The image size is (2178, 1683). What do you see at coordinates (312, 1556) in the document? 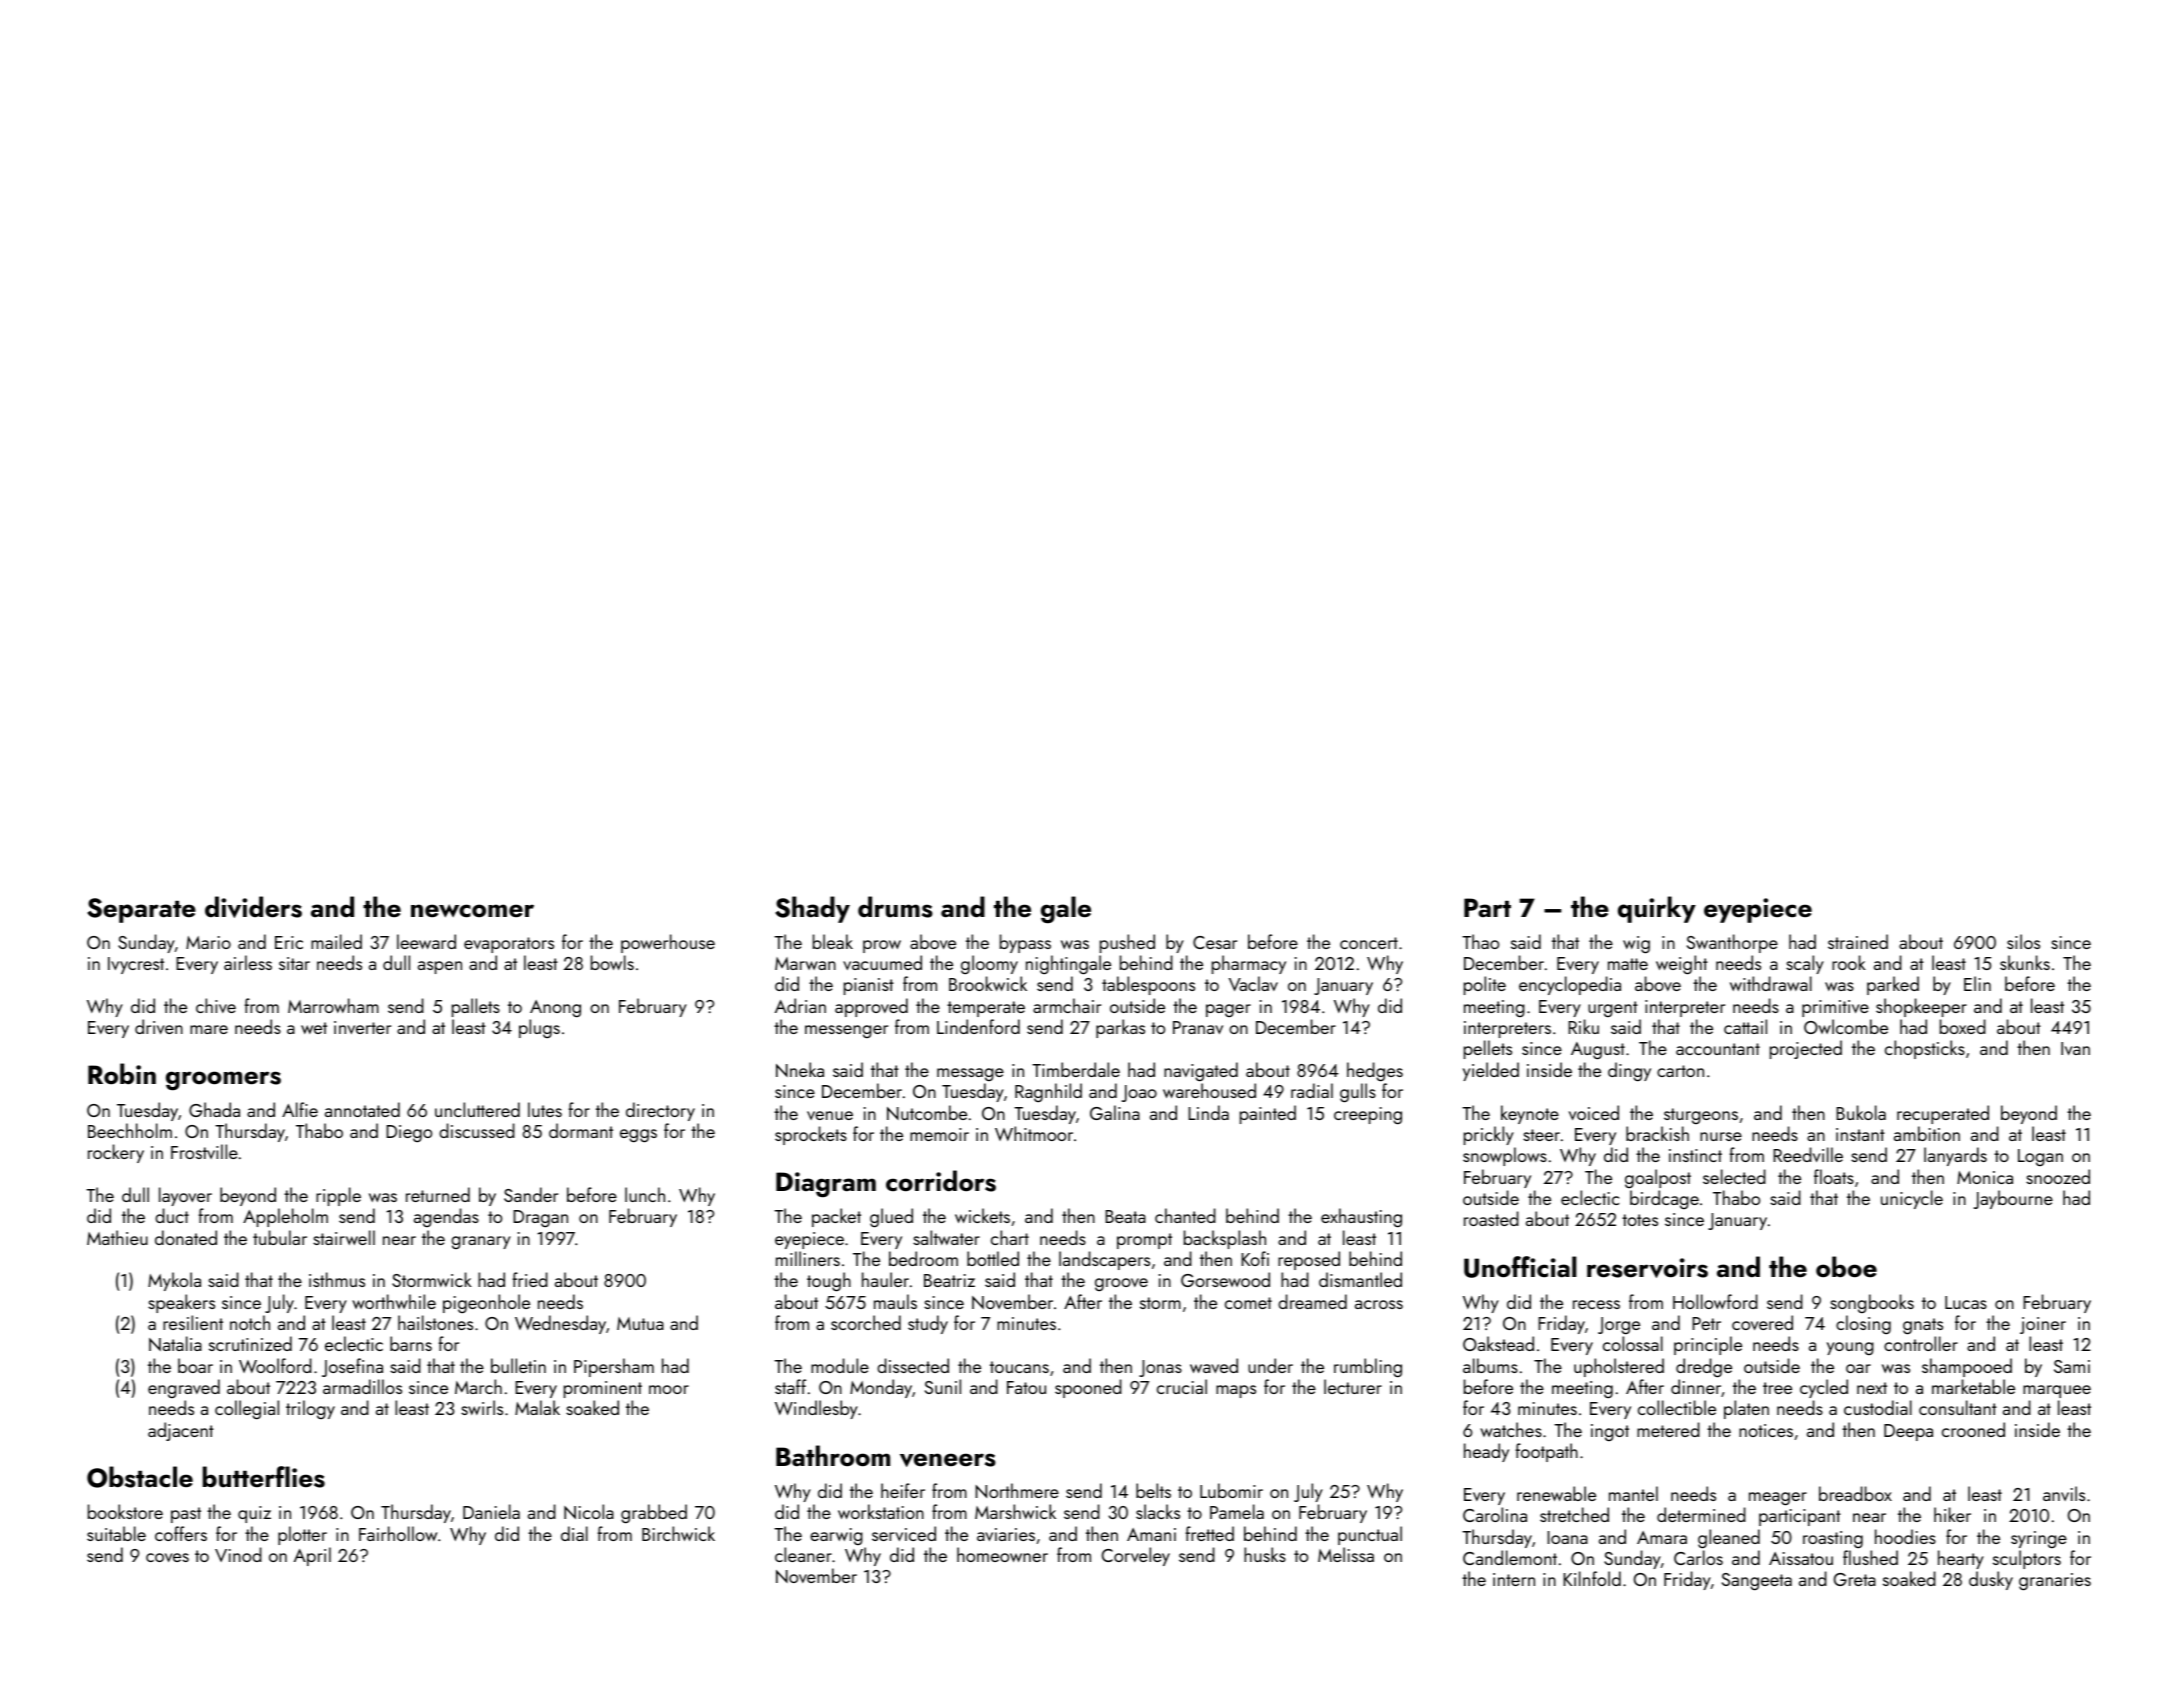
I see `April` at bounding box center [312, 1556].
